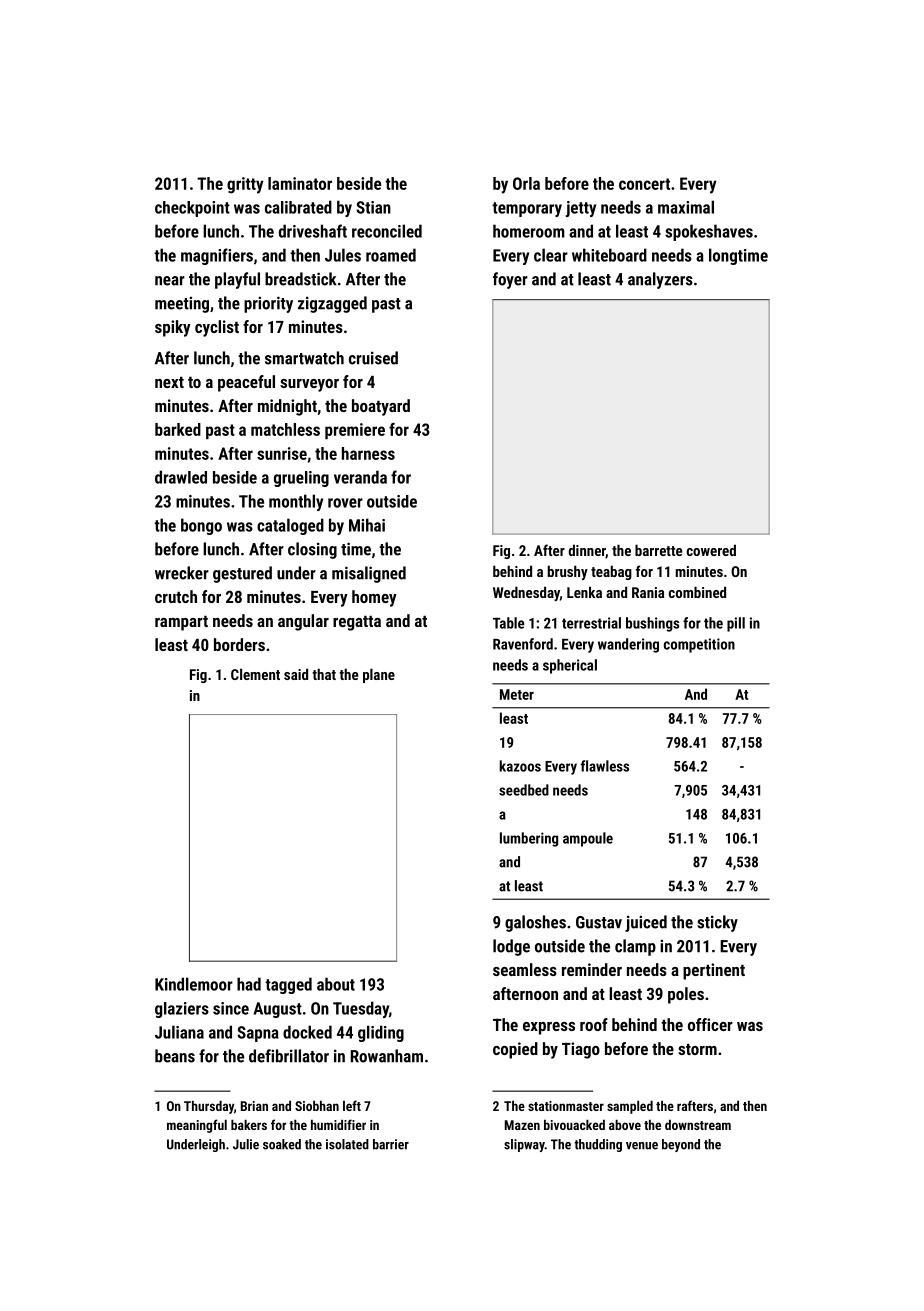 This document has width=924, height=1311. Describe the element at coordinates (387, 231) in the document. I see `reconciled` at that location.
